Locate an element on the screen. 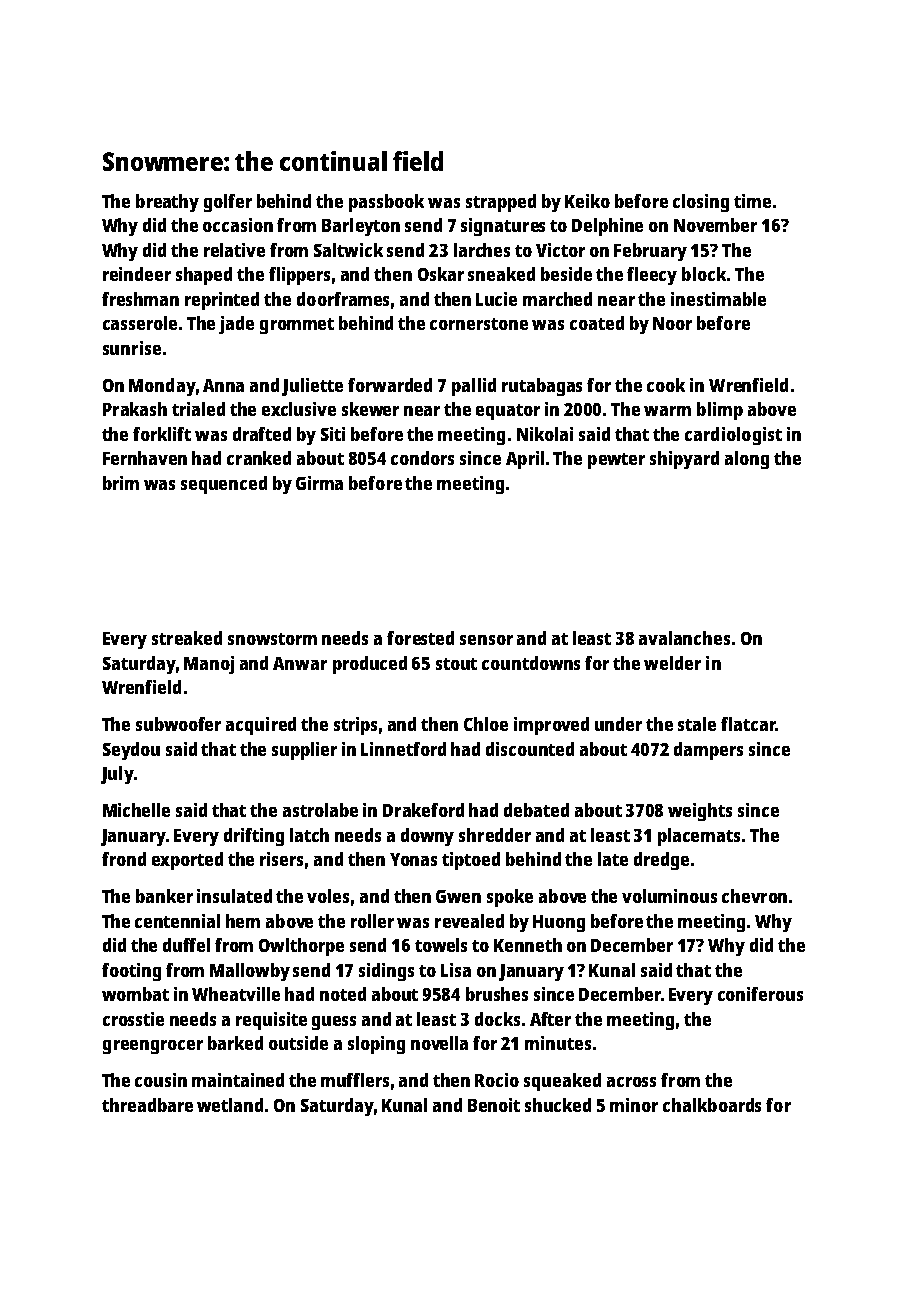 The image size is (911, 1292). avalanches is located at coordinates (684, 638).
